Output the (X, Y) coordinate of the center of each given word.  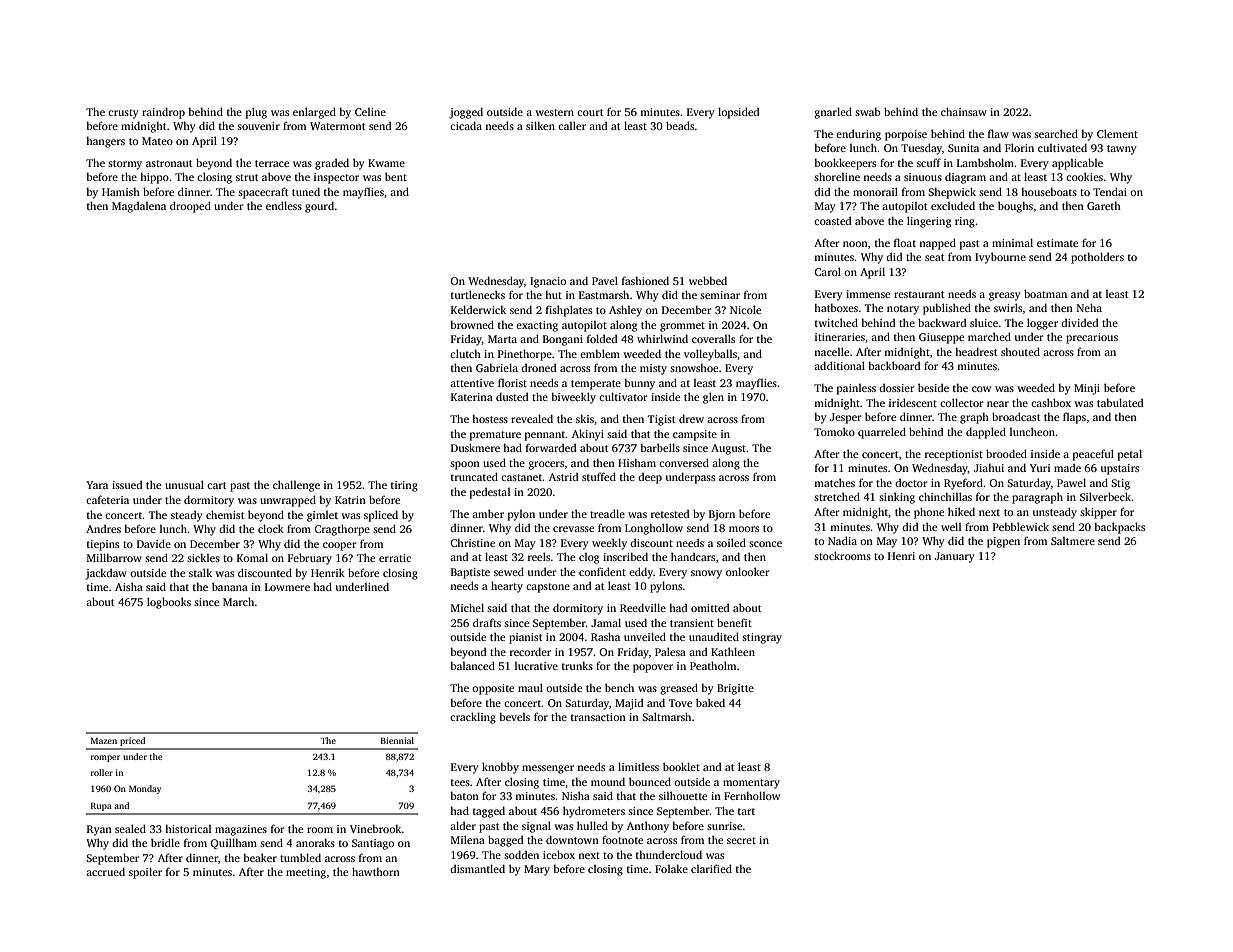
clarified (711, 868)
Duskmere (475, 447)
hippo (154, 178)
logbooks (169, 603)
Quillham (233, 843)
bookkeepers (845, 164)
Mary (537, 870)
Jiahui (989, 467)
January (955, 557)
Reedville (643, 607)
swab (867, 111)
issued (127, 484)
